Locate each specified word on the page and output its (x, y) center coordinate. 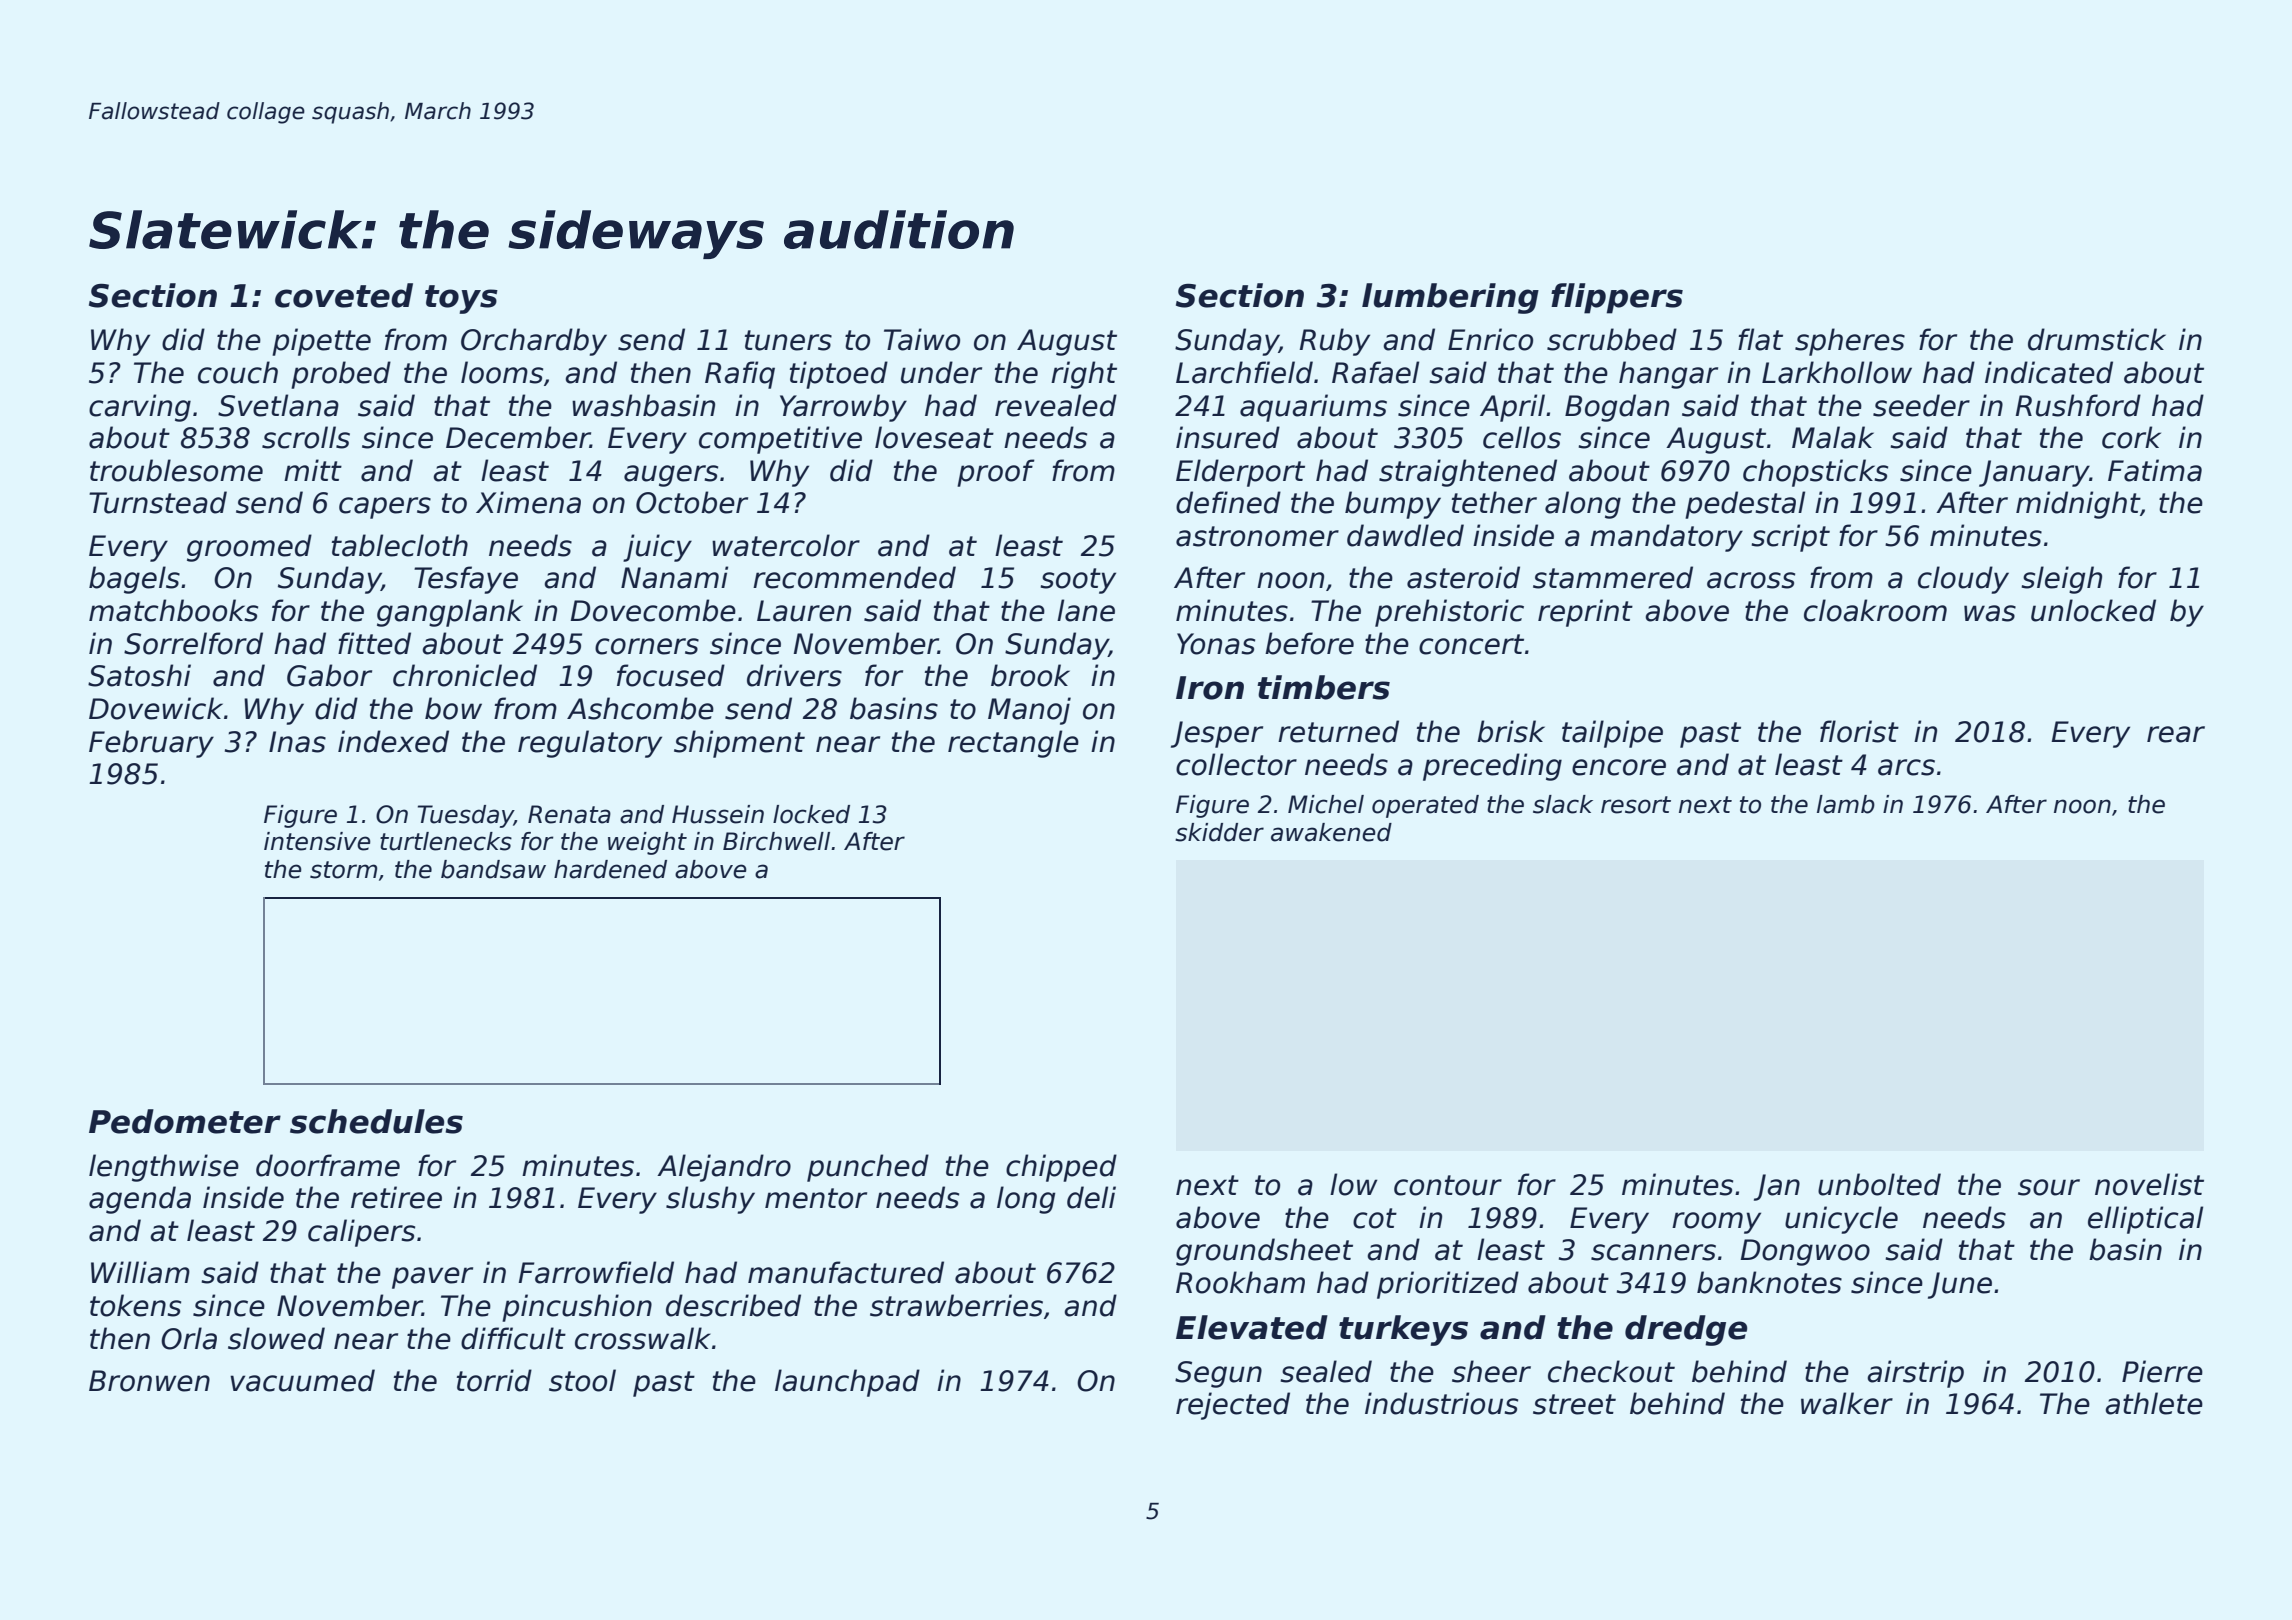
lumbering (1450, 298)
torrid (494, 1380)
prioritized (1448, 1285)
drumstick (2097, 339)
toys (461, 299)
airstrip (1915, 1374)
